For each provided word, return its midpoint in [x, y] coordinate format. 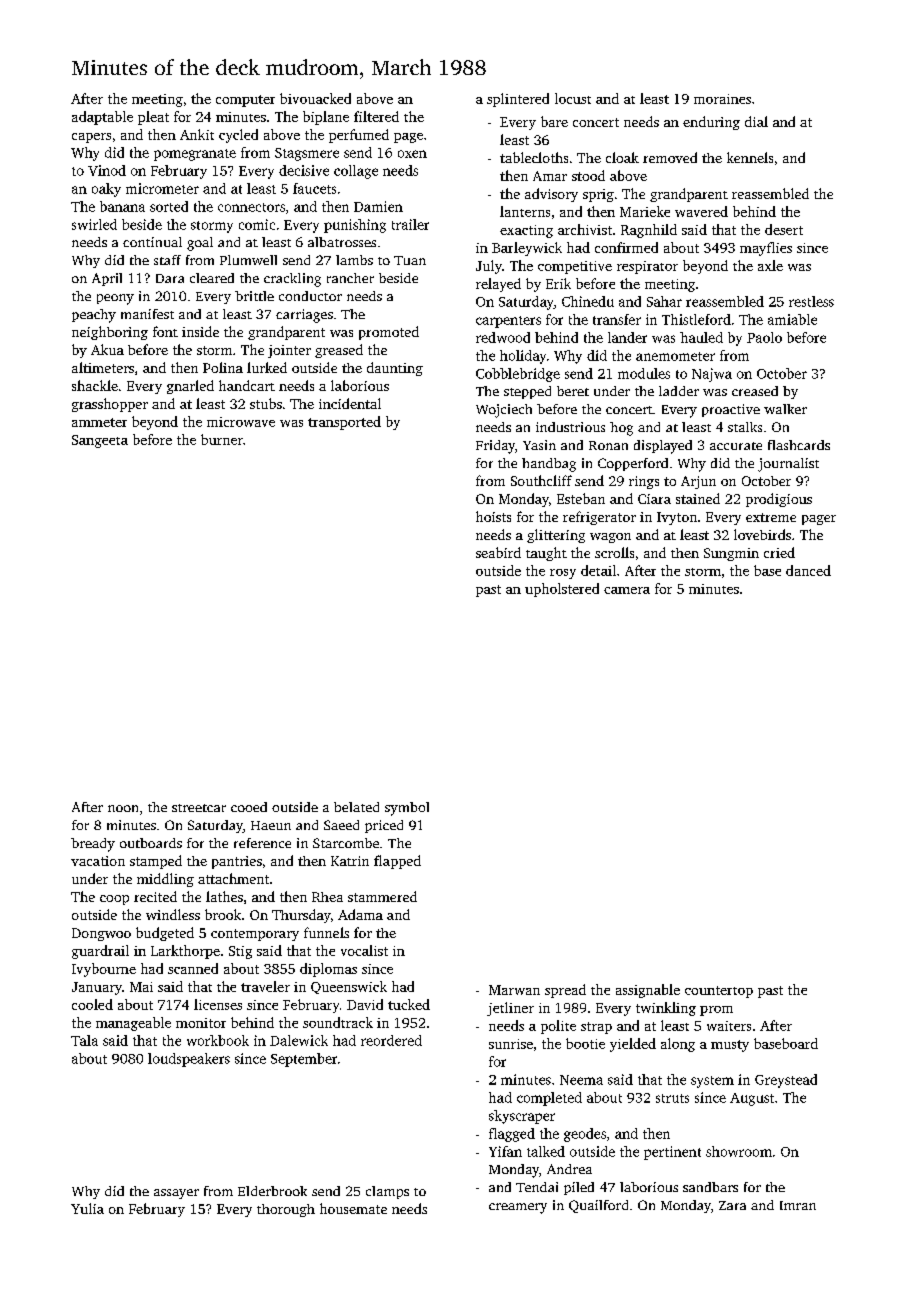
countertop [719, 992]
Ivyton [677, 518]
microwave [241, 422]
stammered [382, 896]
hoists [493, 516]
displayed [663, 447]
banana [122, 206]
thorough [286, 1210]
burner [222, 439]
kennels [750, 157]
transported [344, 423]
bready [93, 845]
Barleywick [527, 249]
